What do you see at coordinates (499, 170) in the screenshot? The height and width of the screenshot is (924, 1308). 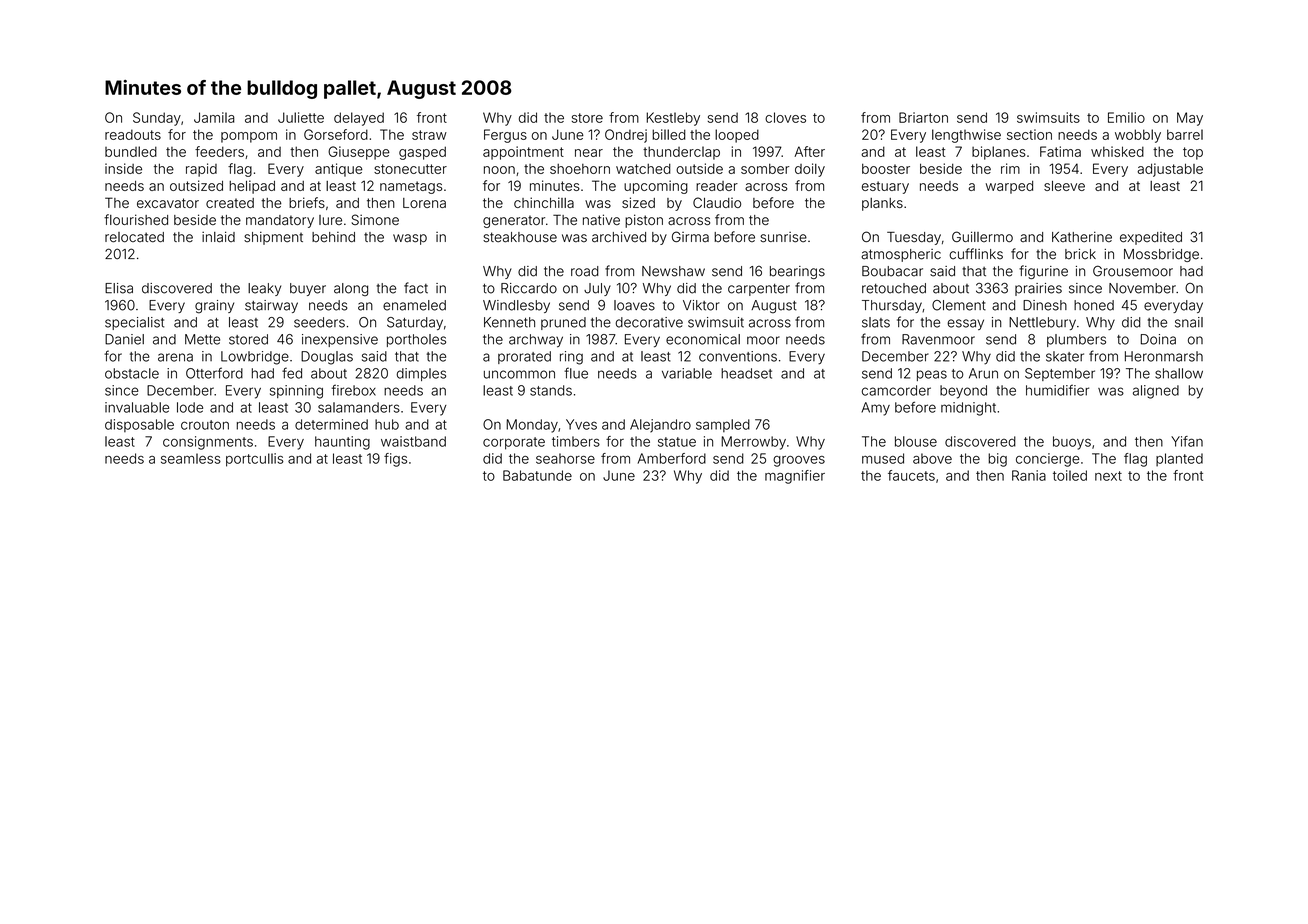 I see `noon` at bounding box center [499, 170].
